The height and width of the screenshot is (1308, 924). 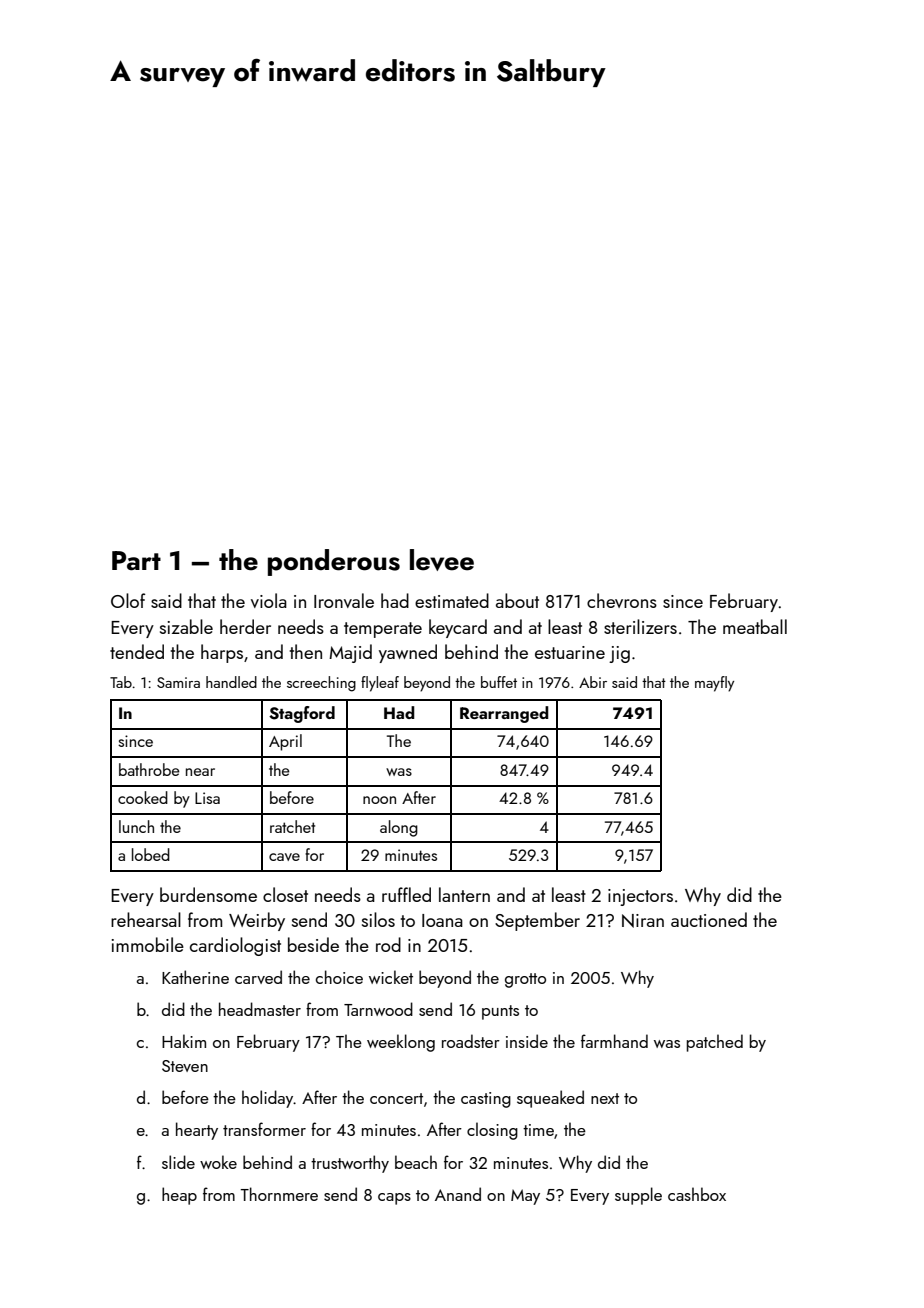 I want to click on lobed, so click(x=151, y=854).
